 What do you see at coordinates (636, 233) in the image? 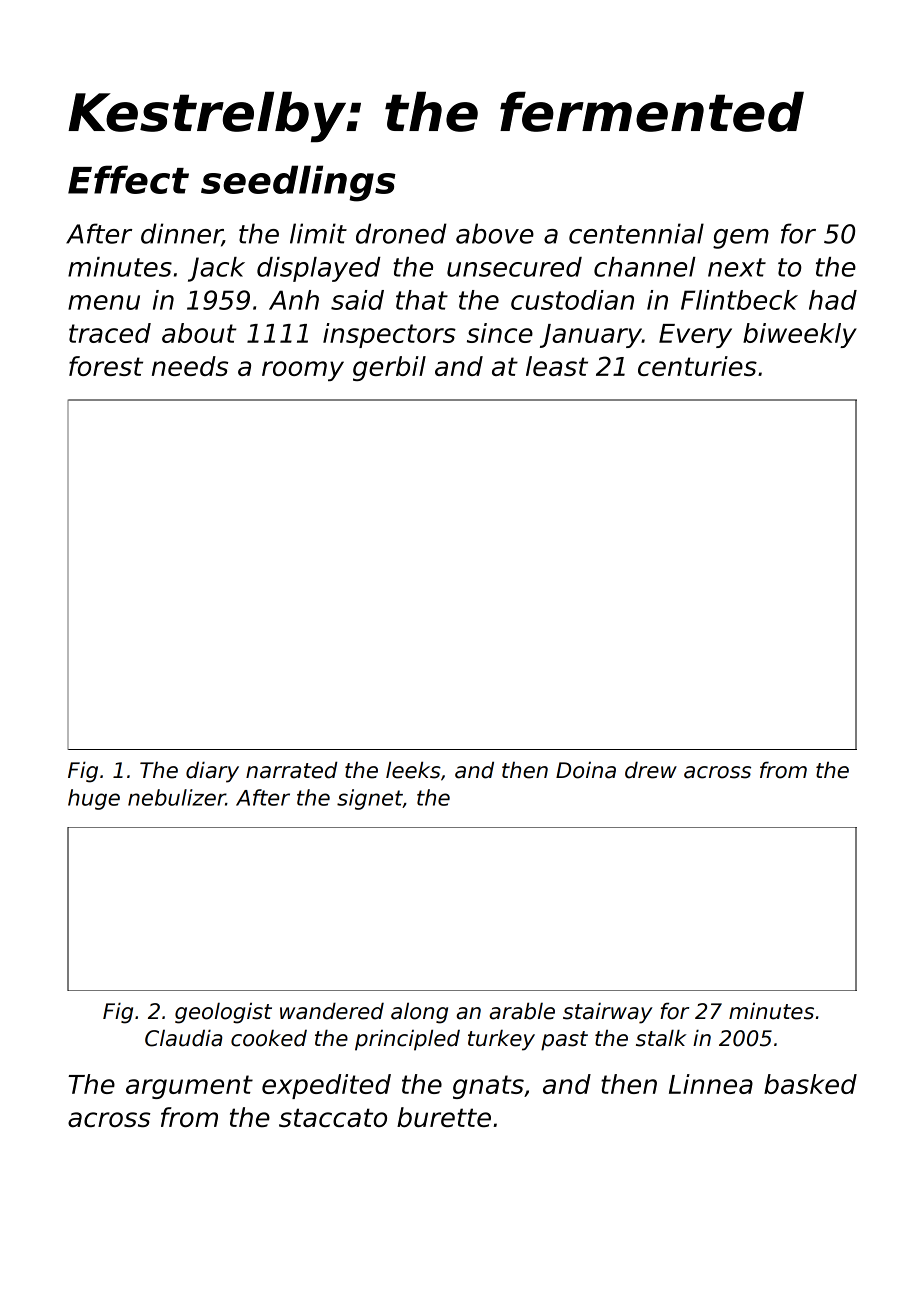
I see `centennial` at bounding box center [636, 233].
